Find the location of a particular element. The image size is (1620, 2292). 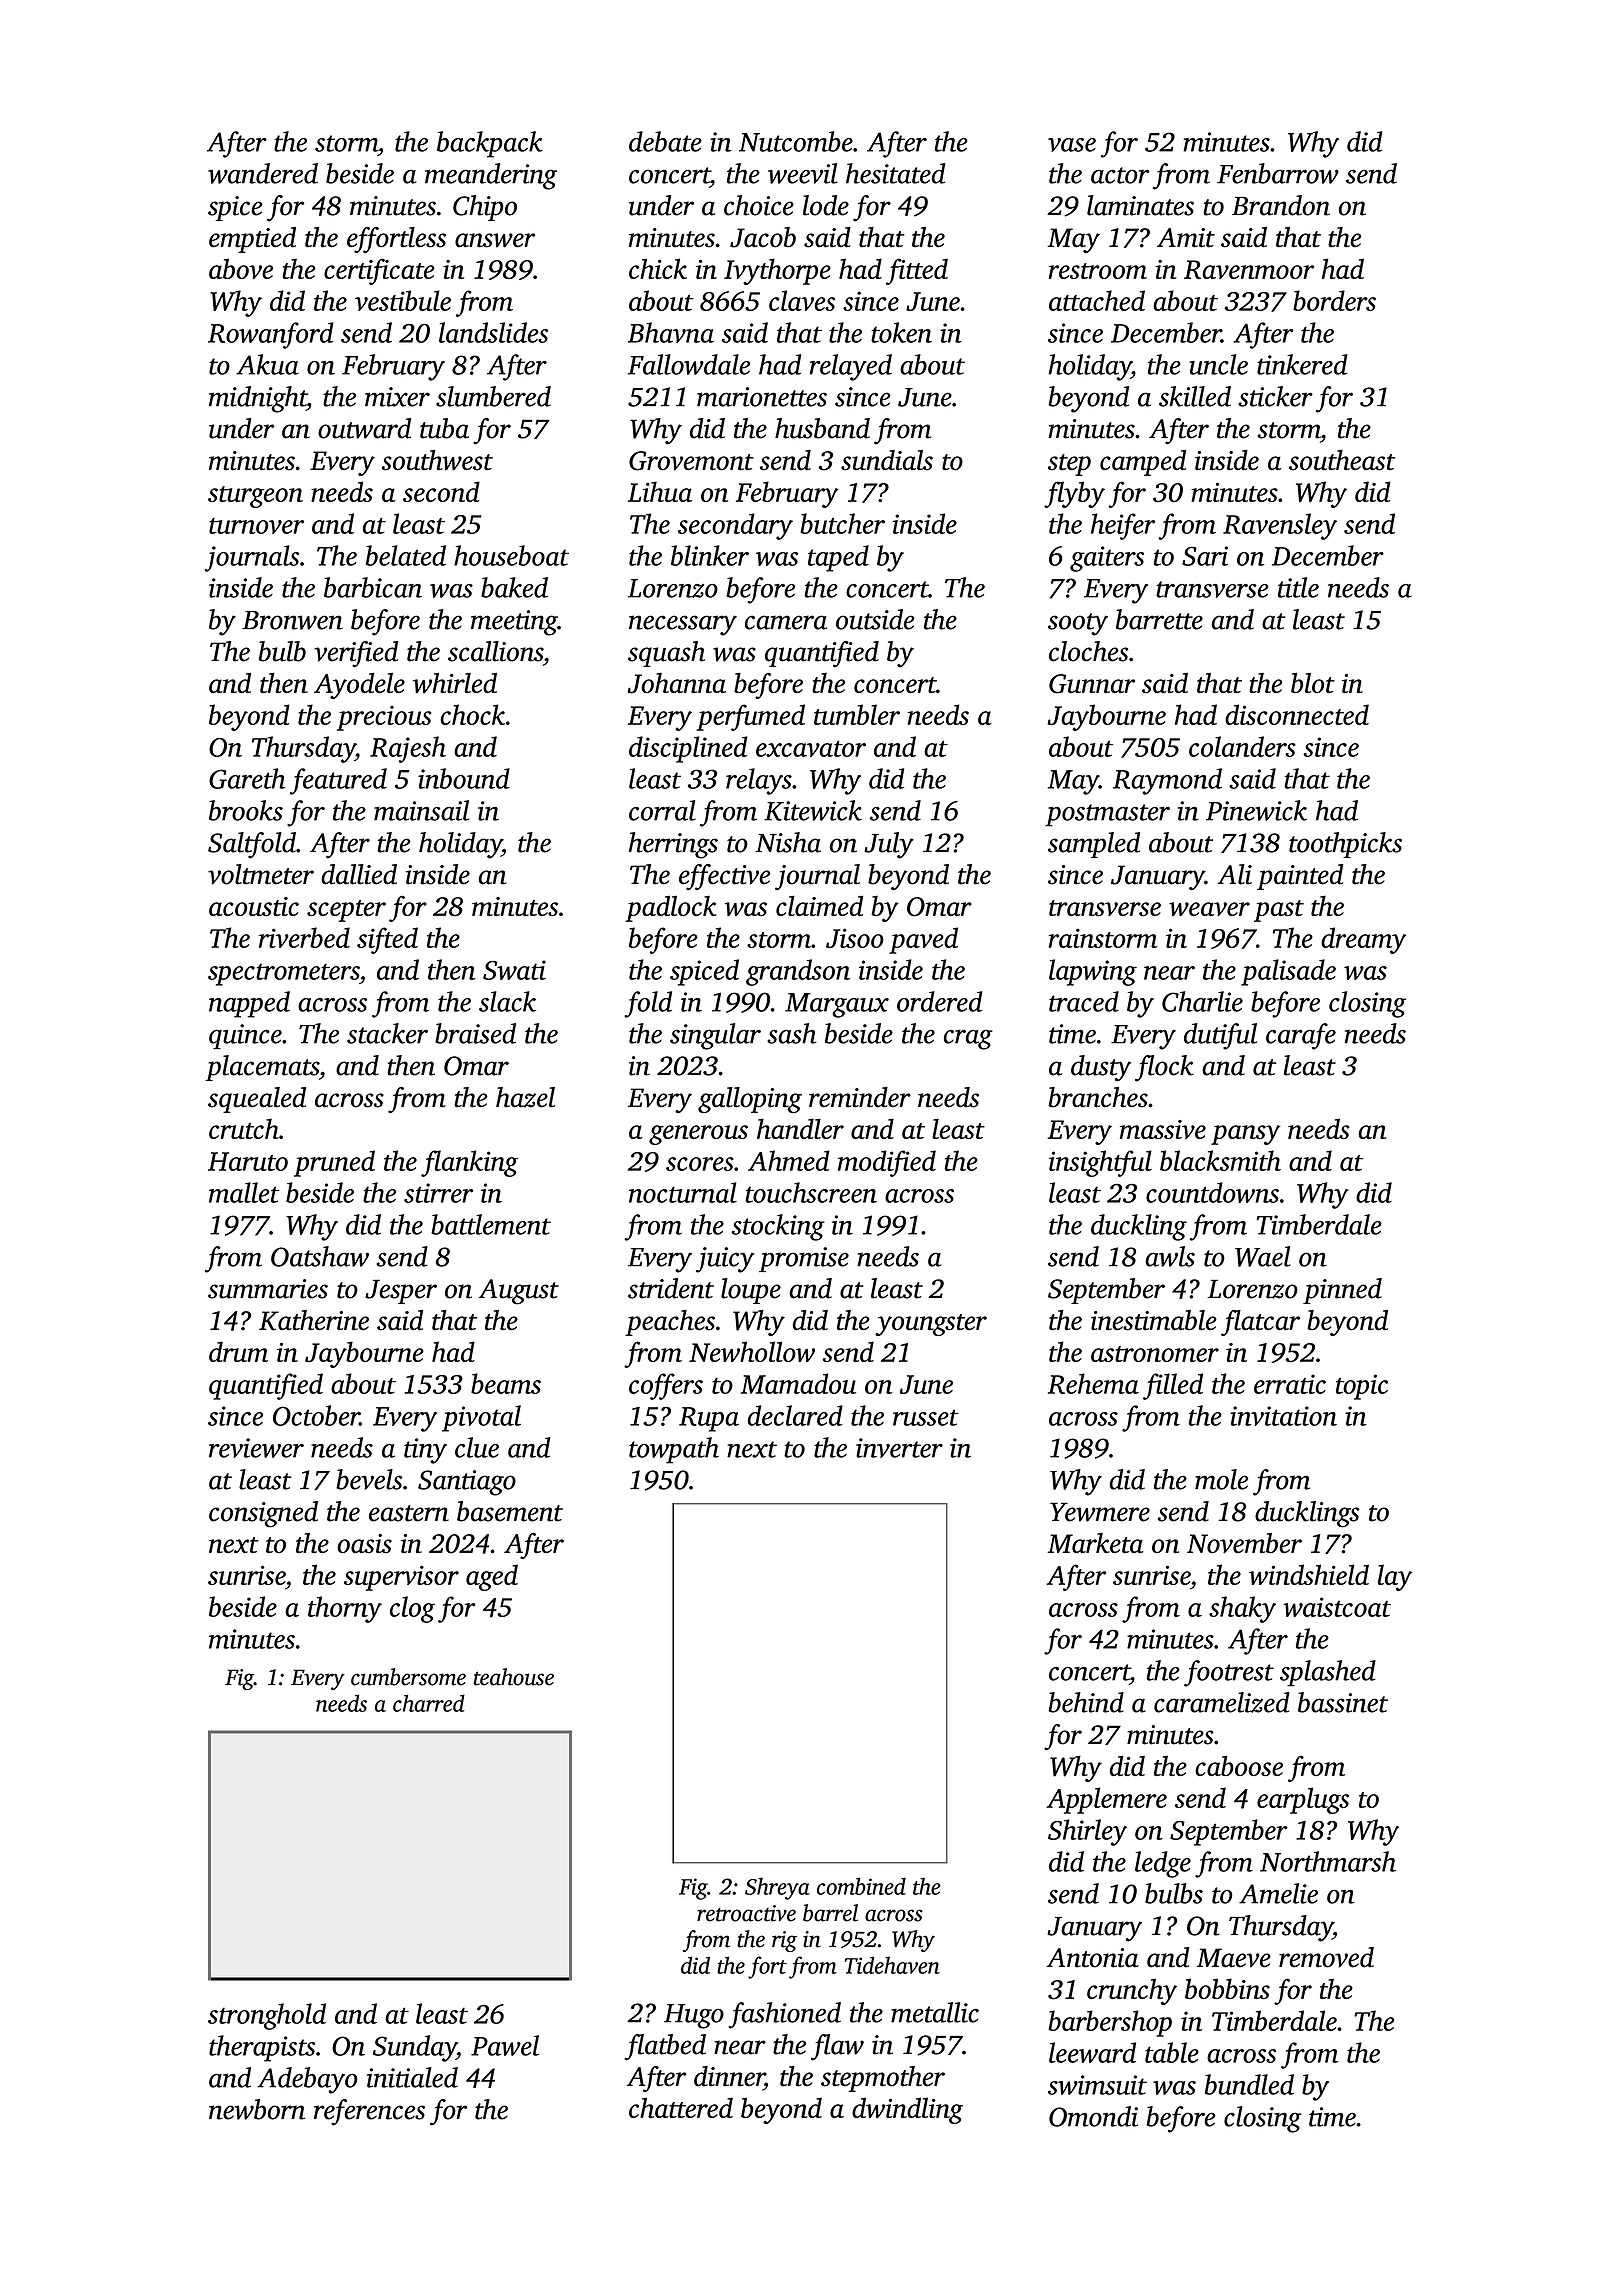

Fenbarrow is located at coordinates (1278, 173).
